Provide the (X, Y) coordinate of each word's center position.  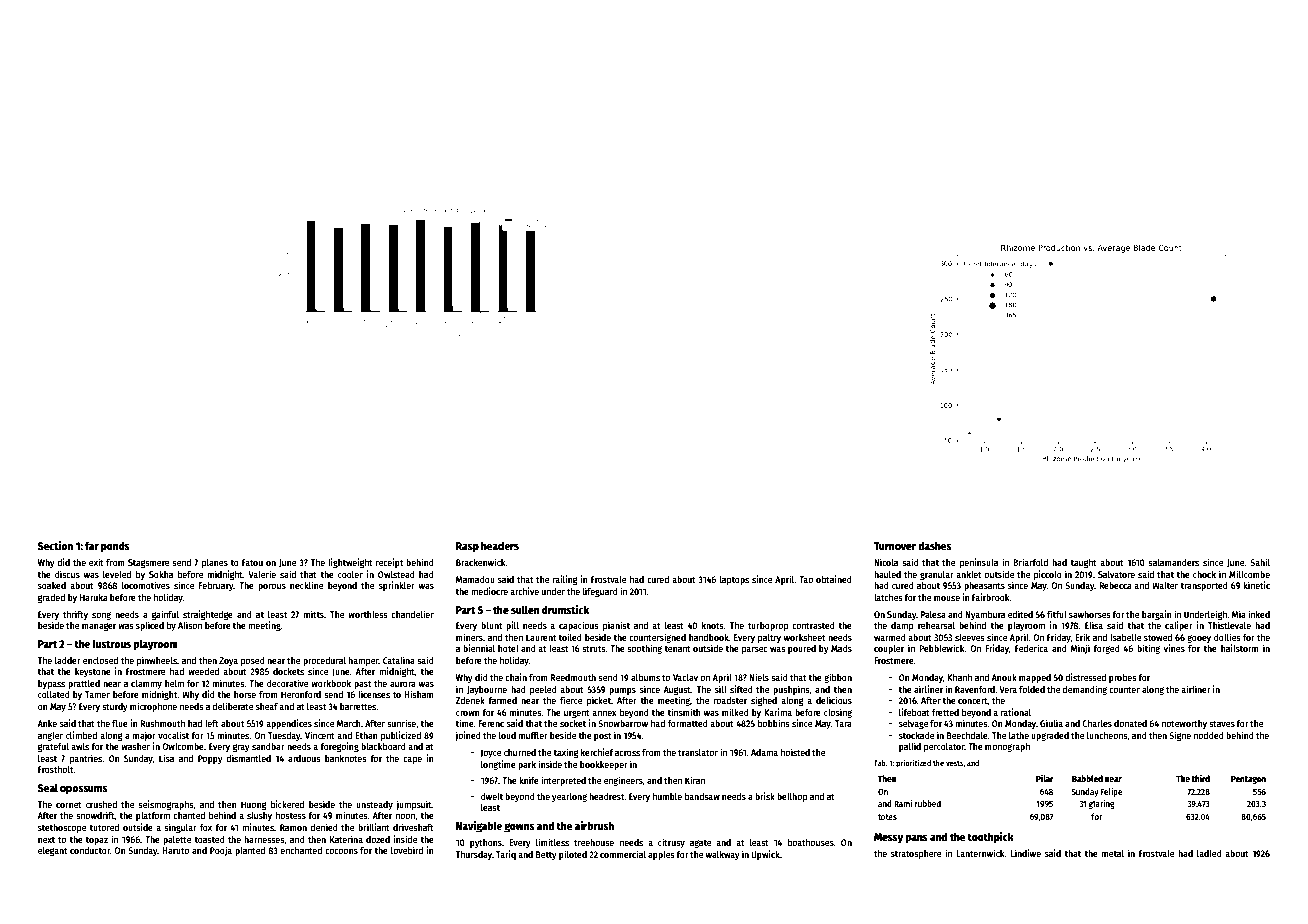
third (1200, 778)
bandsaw (702, 796)
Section (55, 545)
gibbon (838, 678)
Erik (1082, 637)
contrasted (813, 625)
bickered (287, 804)
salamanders (1173, 562)
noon (405, 816)
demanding (1084, 690)
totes (887, 817)
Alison (190, 625)
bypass (51, 684)
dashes (935, 545)
